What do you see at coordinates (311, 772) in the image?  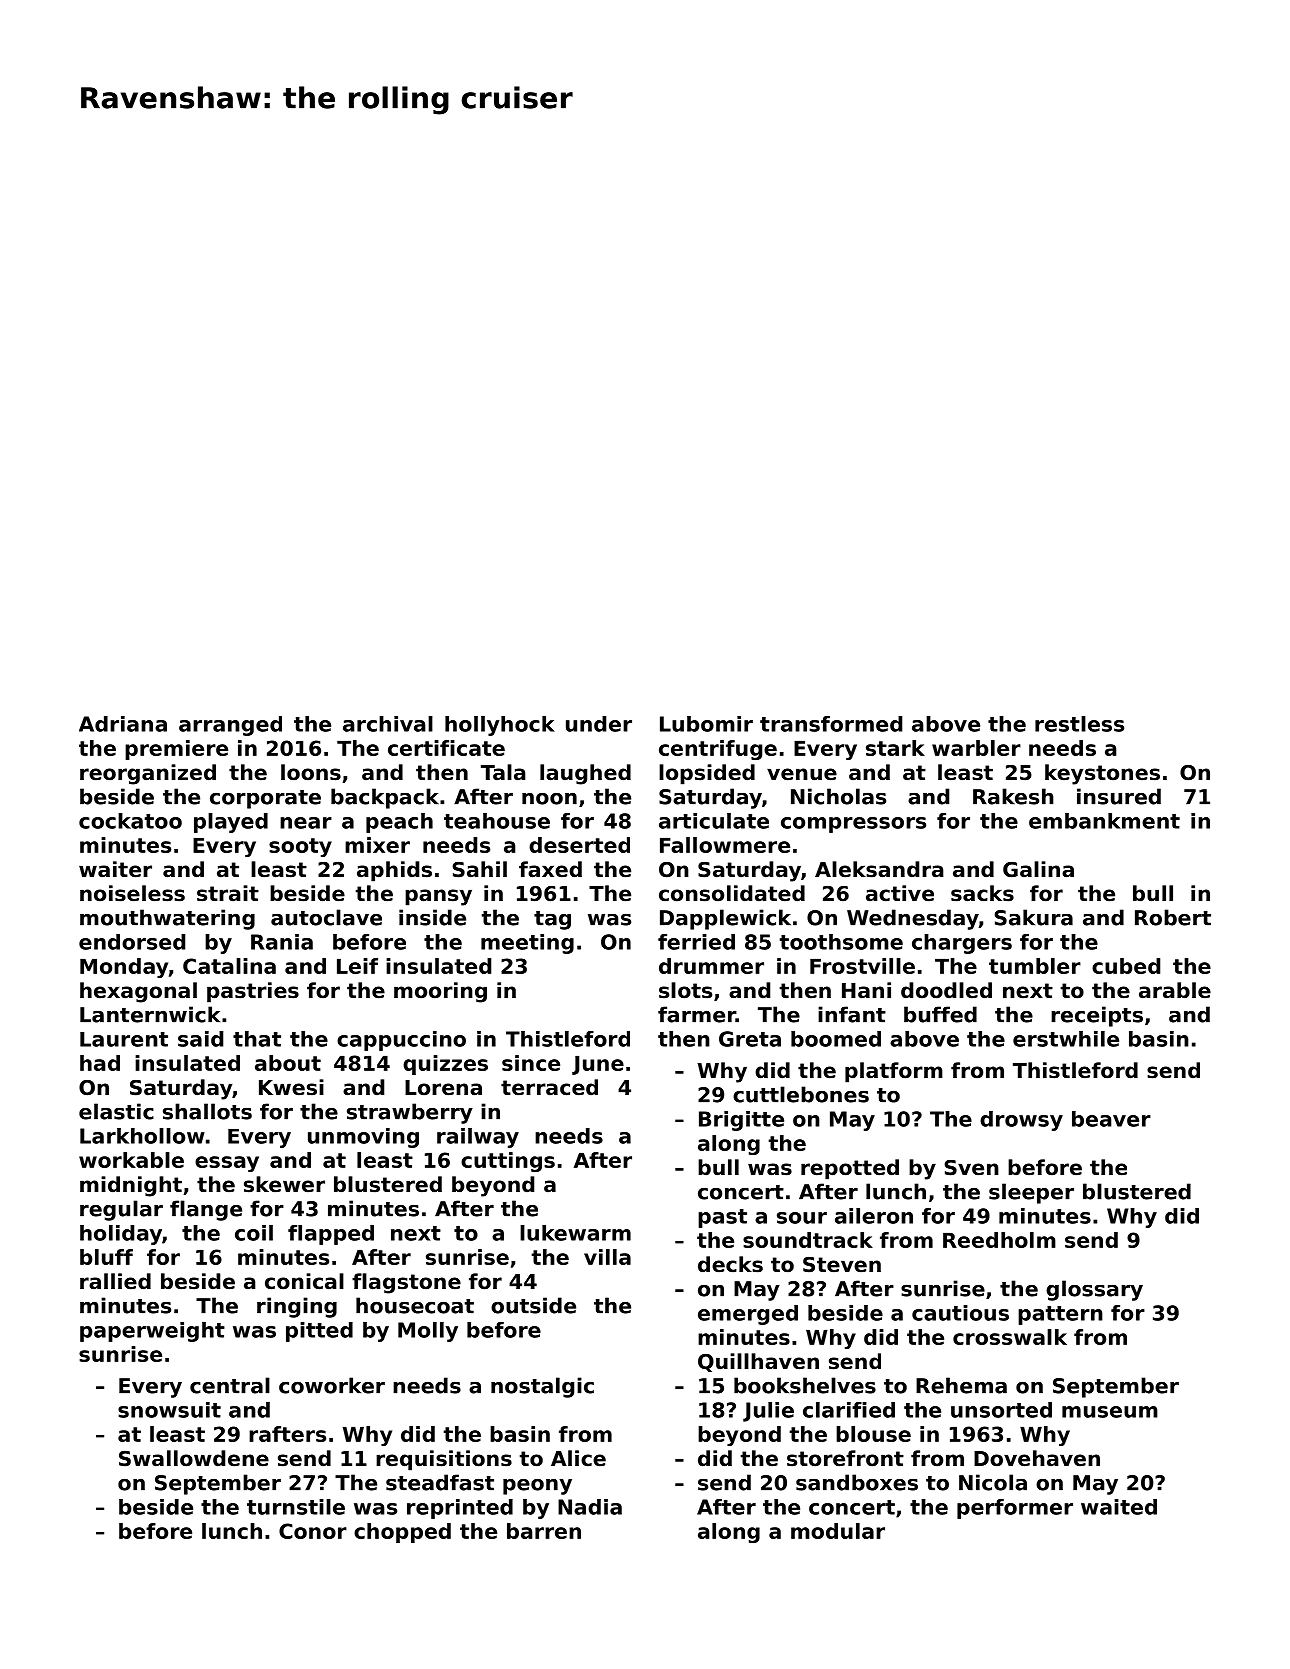 I see `loons` at bounding box center [311, 772].
